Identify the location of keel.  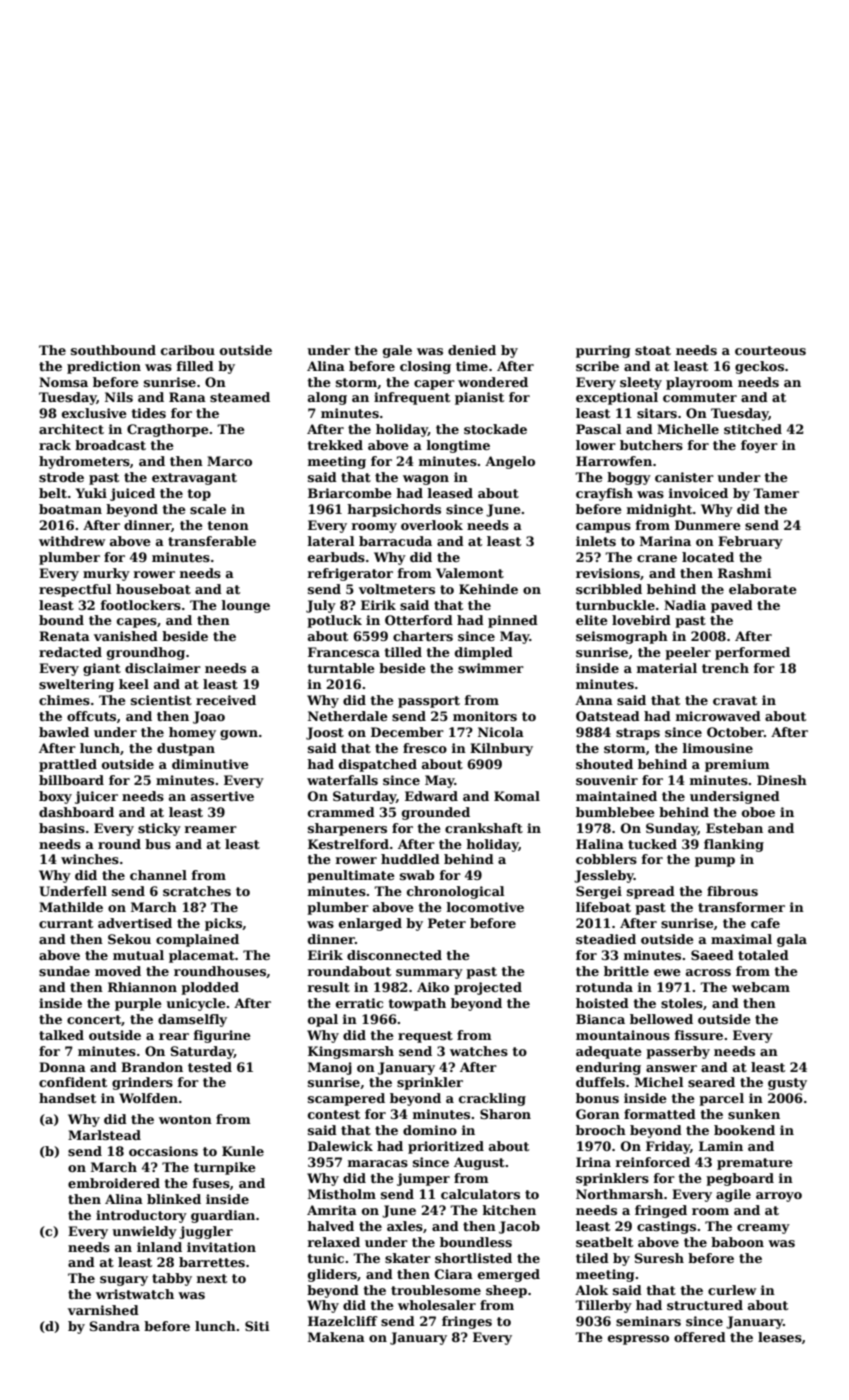
(134, 684).
